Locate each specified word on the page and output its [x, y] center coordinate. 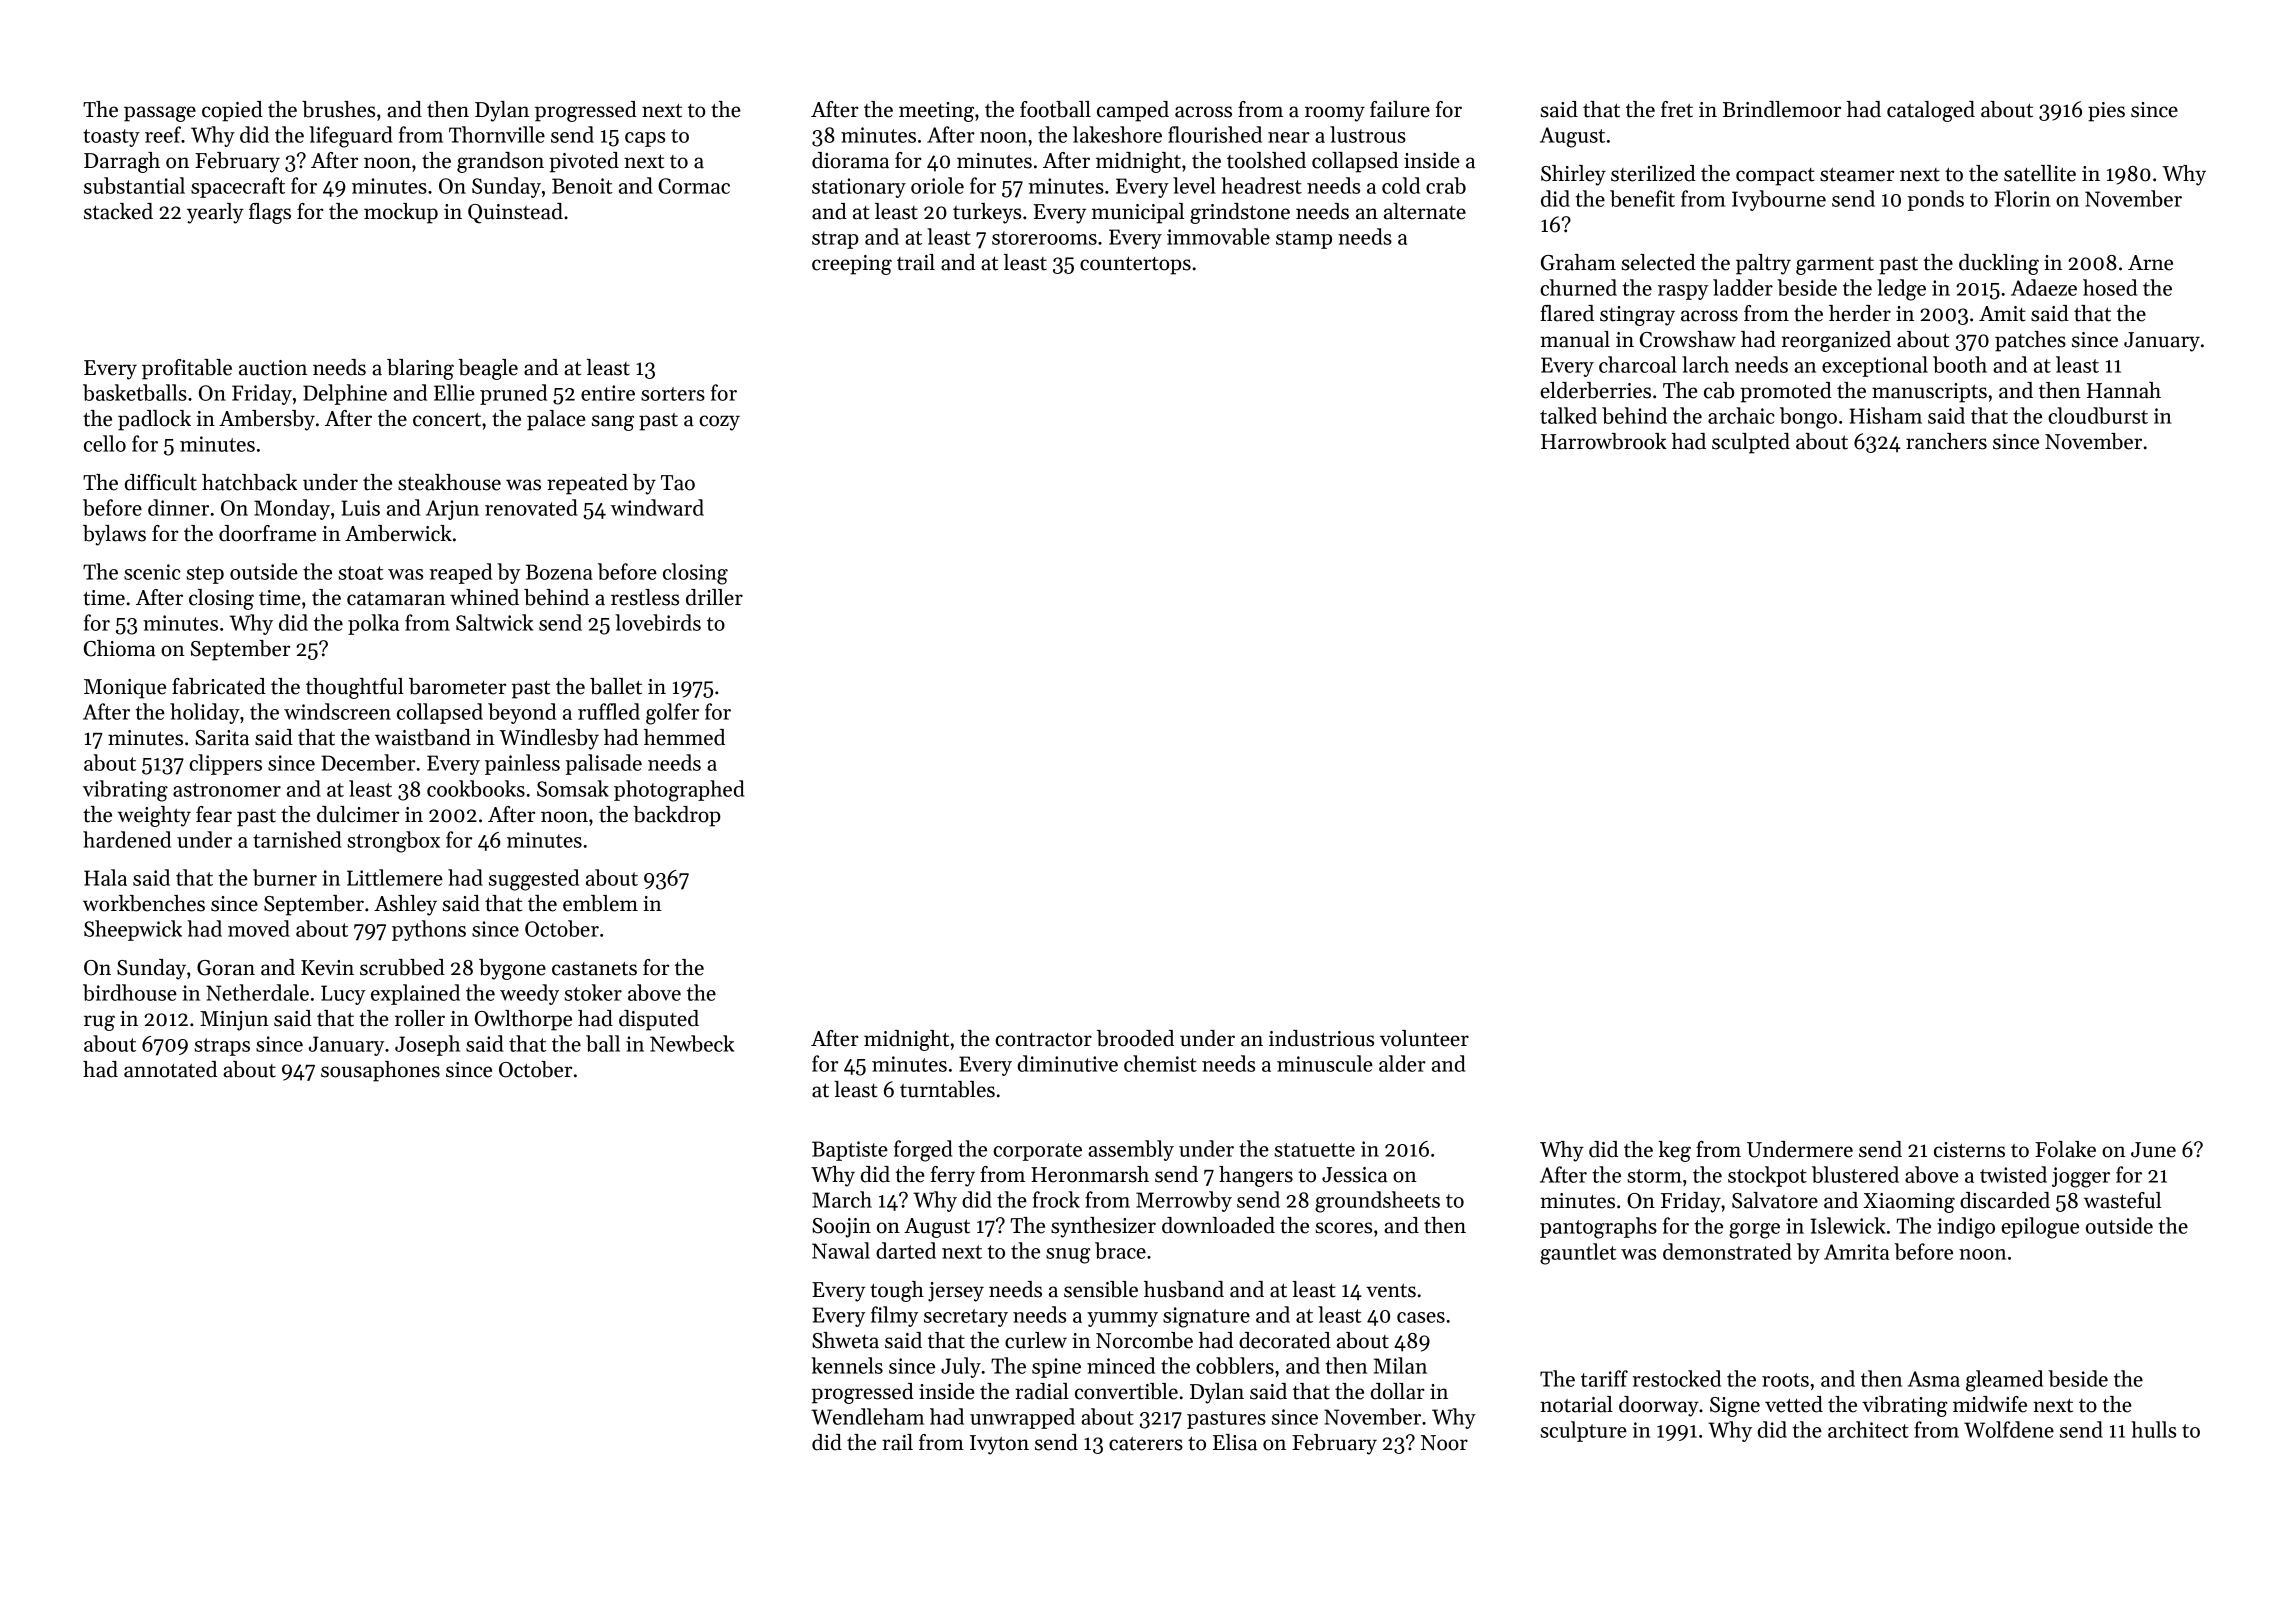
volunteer [1424, 1038]
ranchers [1946, 441]
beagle [488, 369]
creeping [852, 265]
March [842, 1199]
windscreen [337, 711]
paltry [1763, 264]
